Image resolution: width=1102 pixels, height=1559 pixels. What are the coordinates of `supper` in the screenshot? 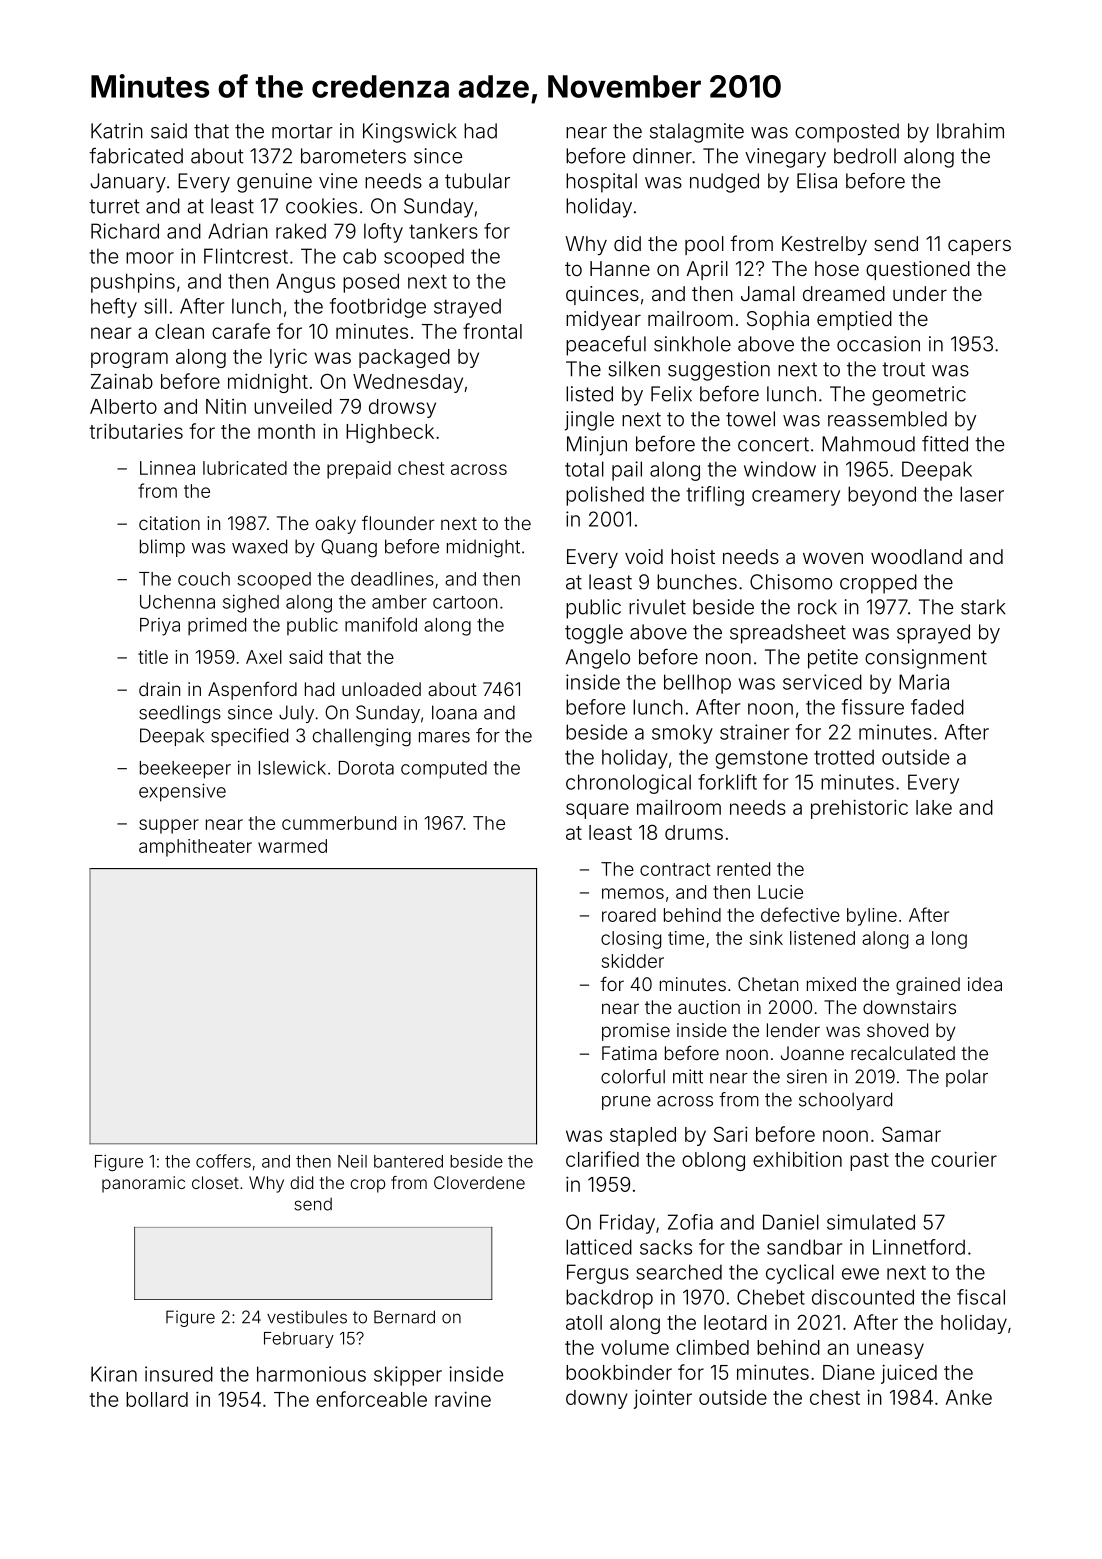 It's located at (169, 826).
